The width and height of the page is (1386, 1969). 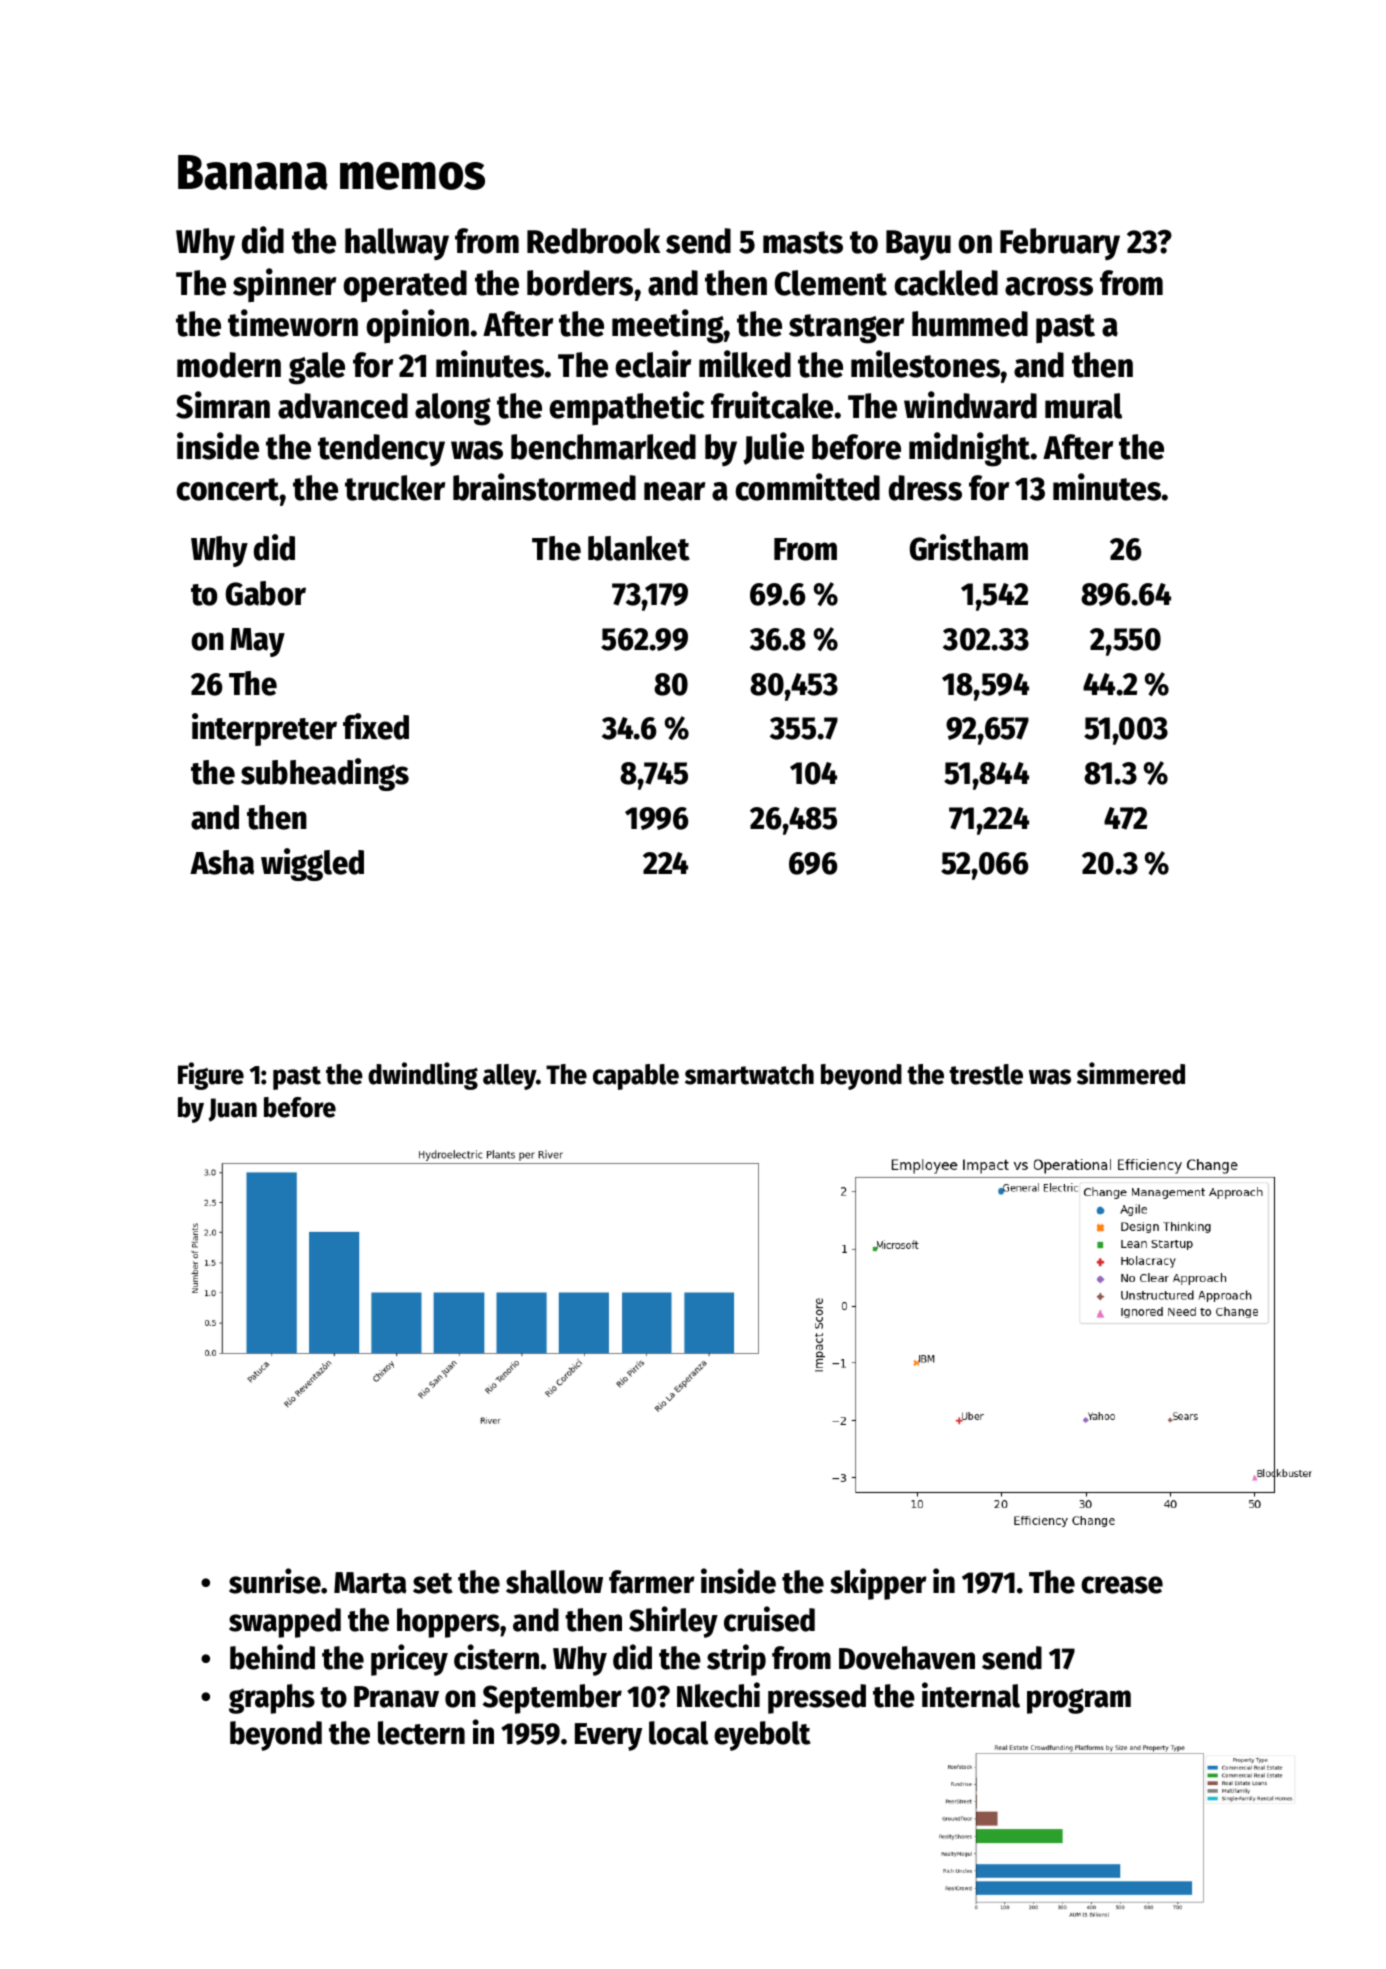 What do you see at coordinates (749, 1074) in the page?
I see `smartwatch` at bounding box center [749, 1074].
